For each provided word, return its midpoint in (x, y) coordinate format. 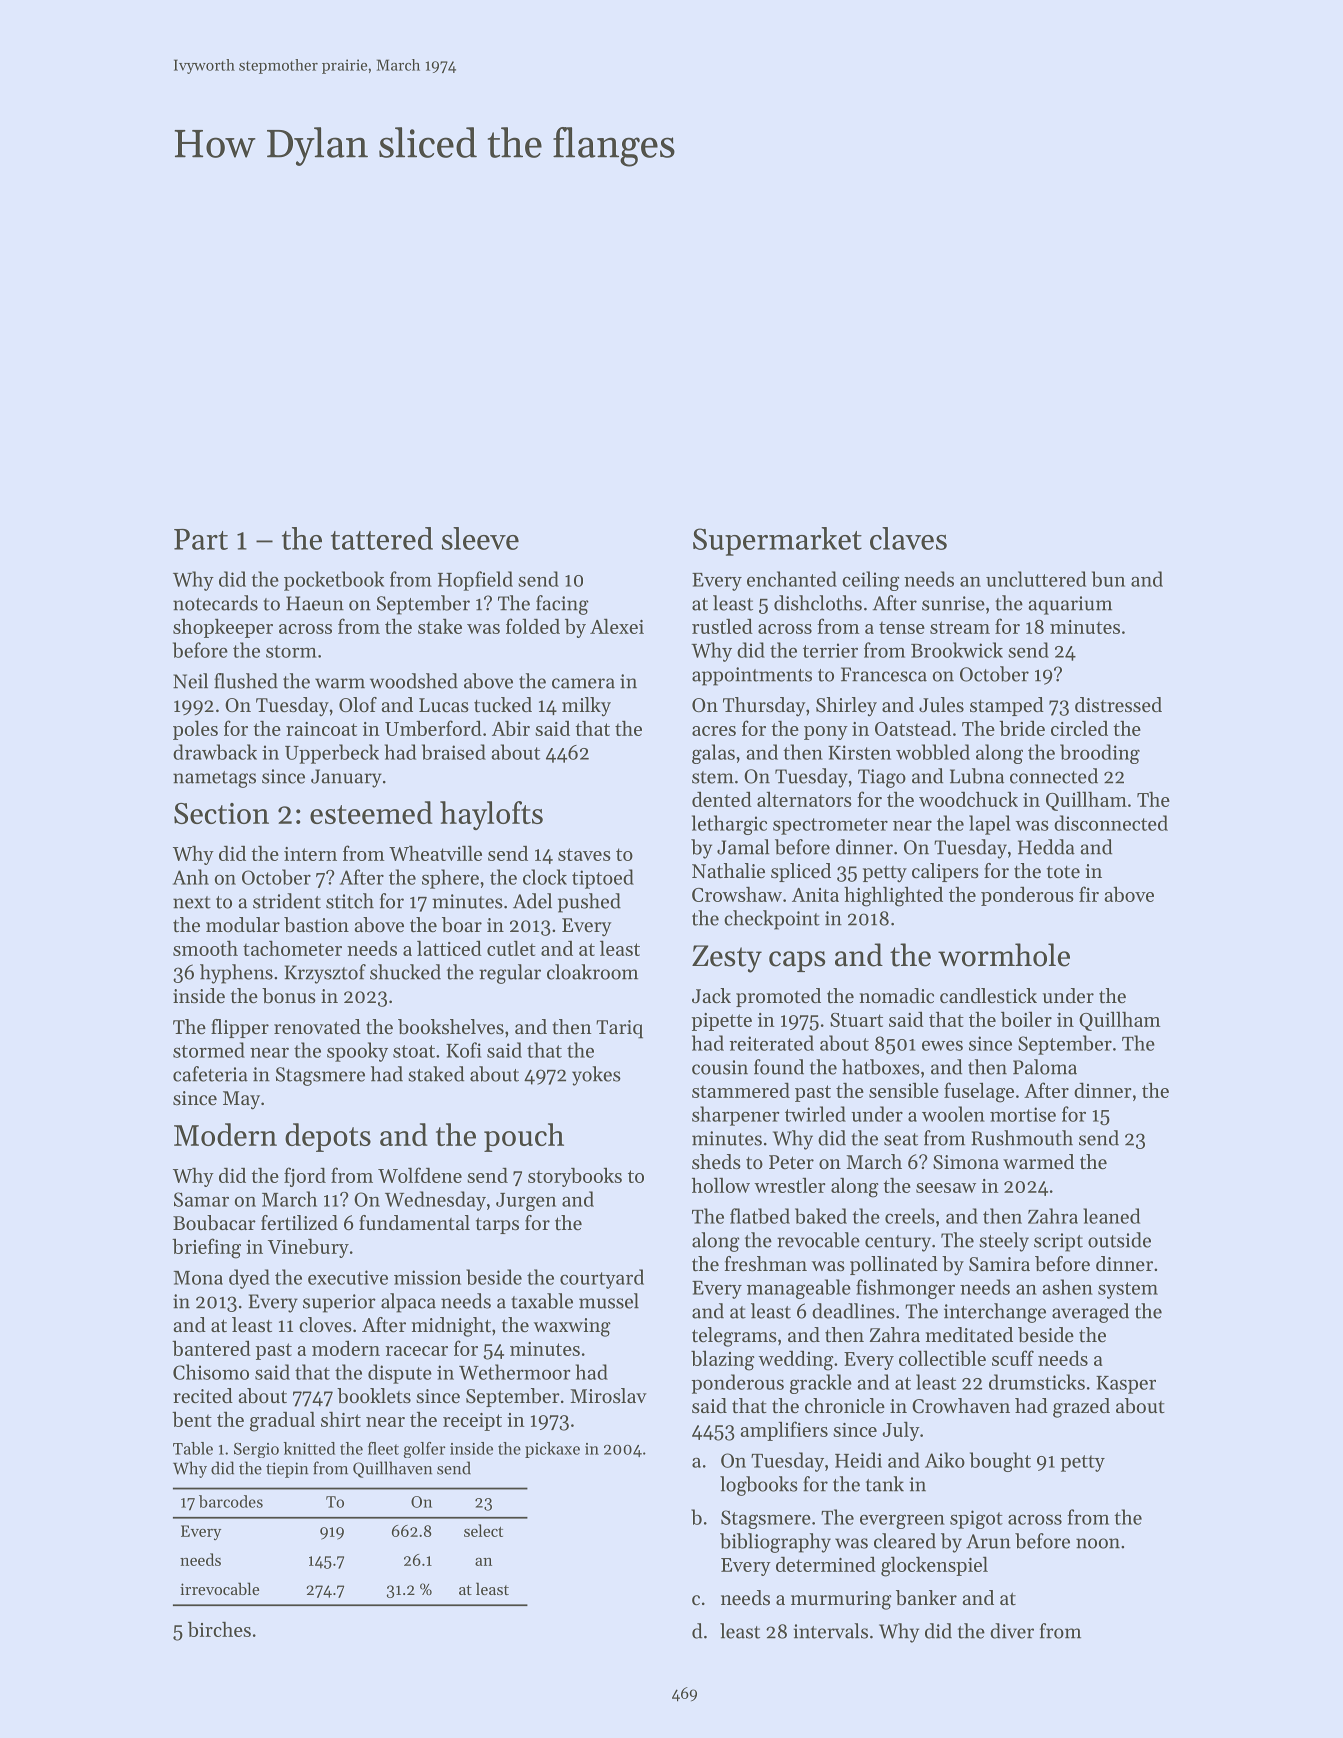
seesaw (946, 1188)
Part (201, 539)
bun (1108, 579)
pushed (589, 903)
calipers (945, 872)
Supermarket (777, 541)
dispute (400, 1374)
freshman (766, 1264)
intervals (830, 1631)
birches (219, 1629)
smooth (205, 948)
